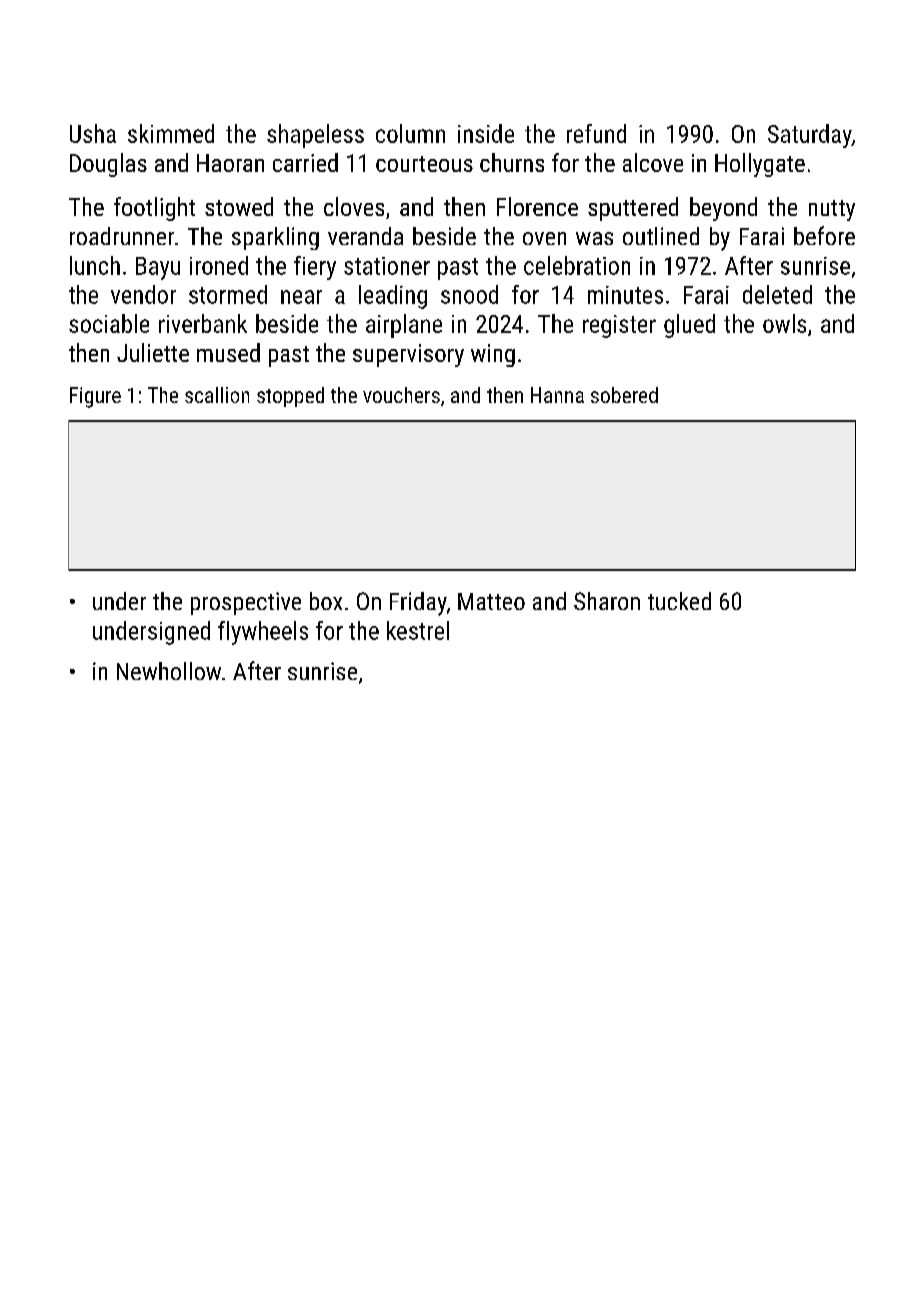 The image size is (924, 1311). What do you see at coordinates (153, 352) in the screenshot?
I see `Juliette` at bounding box center [153, 352].
